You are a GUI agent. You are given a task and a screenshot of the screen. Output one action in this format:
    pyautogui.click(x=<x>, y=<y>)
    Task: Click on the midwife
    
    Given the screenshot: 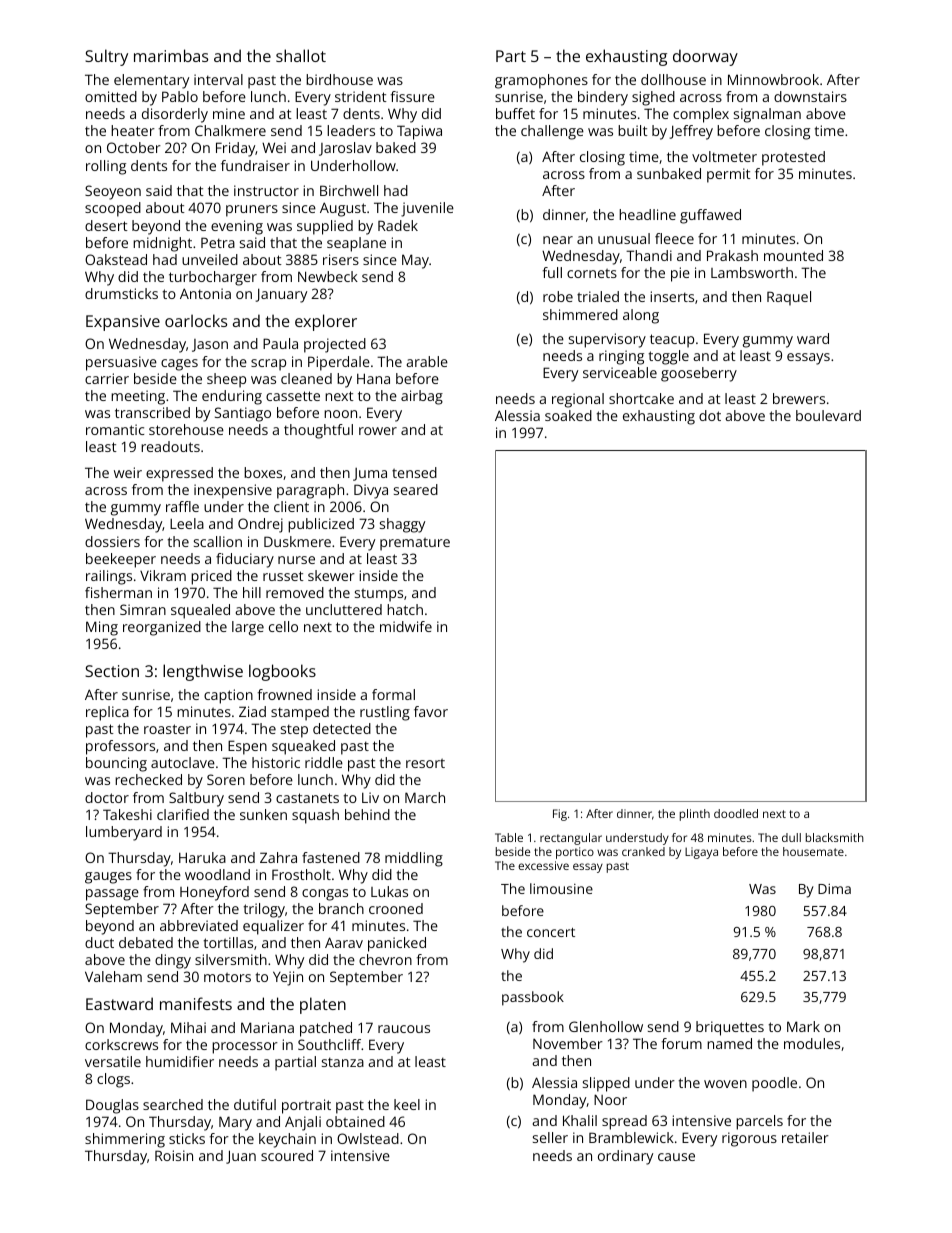 What is the action you would take?
    pyautogui.click(x=406, y=626)
